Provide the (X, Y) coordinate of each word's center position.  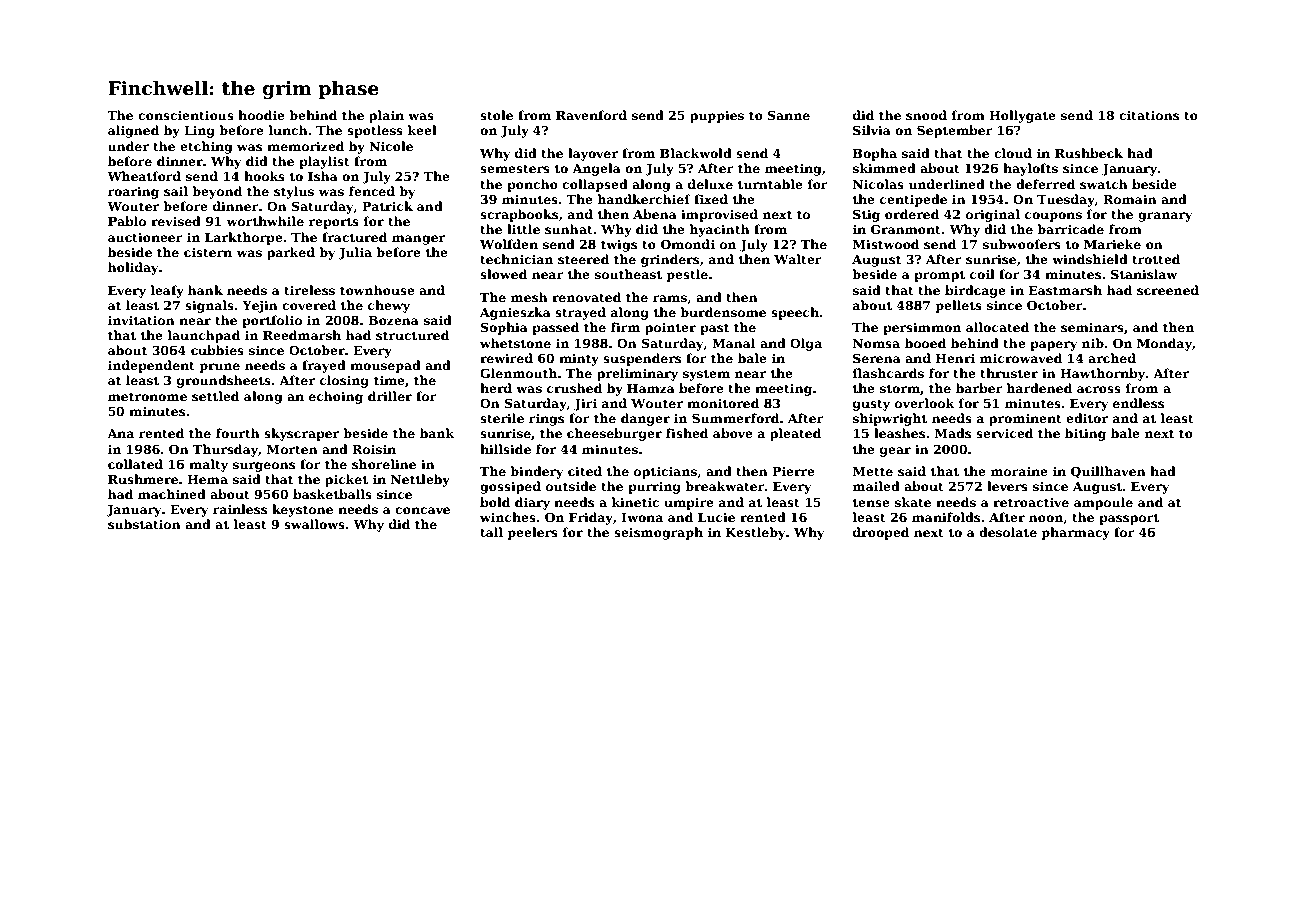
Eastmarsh (1065, 290)
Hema (207, 479)
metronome (147, 396)
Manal (733, 343)
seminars (1092, 327)
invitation (141, 320)
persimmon (922, 329)
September (955, 131)
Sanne (788, 115)
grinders (670, 260)
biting (1085, 434)
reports (333, 223)
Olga (806, 344)
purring (654, 488)
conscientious (186, 115)
